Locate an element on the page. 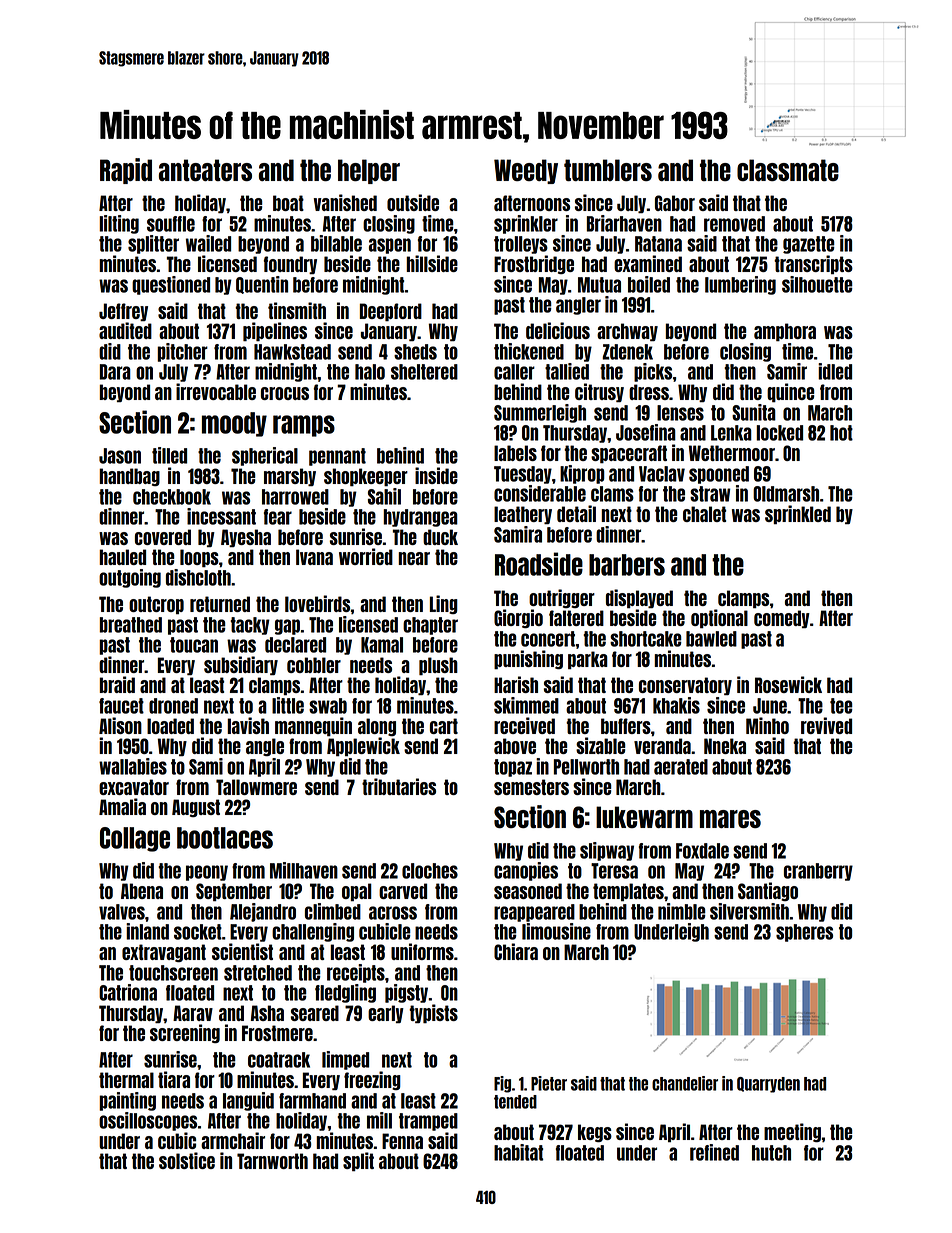 The image size is (952, 1233). chalet is located at coordinates (704, 514).
